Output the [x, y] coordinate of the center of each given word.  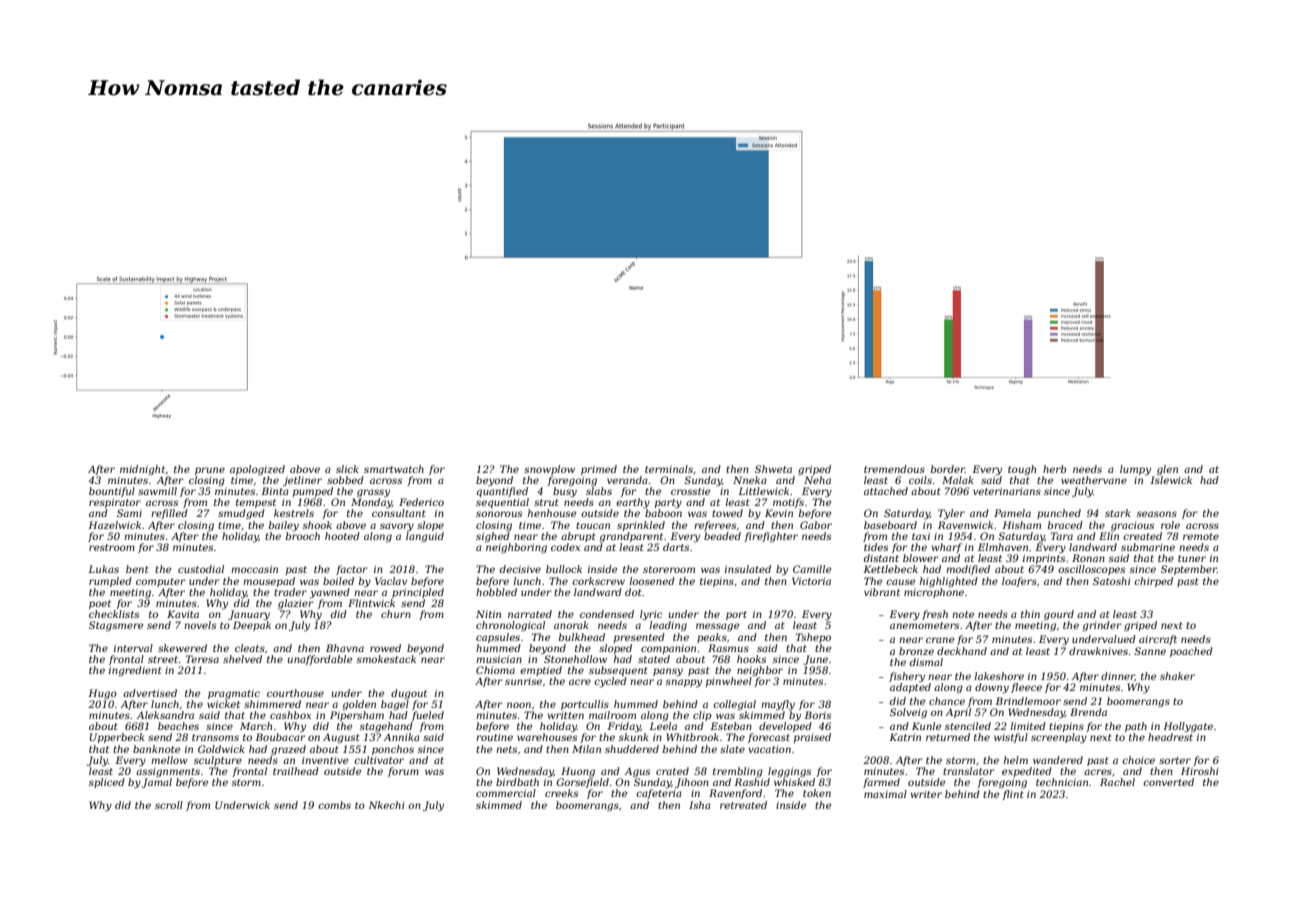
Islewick [1171, 480]
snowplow [549, 470]
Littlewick [763, 491]
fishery [907, 677]
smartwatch [394, 469]
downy [992, 688]
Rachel [1117, 782]
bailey [284, 526]
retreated [743, 805]
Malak [958, 480]
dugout [409, 694]
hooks [751, 659]
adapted [910, 688]
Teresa [202, 659]
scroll [169, 805]
